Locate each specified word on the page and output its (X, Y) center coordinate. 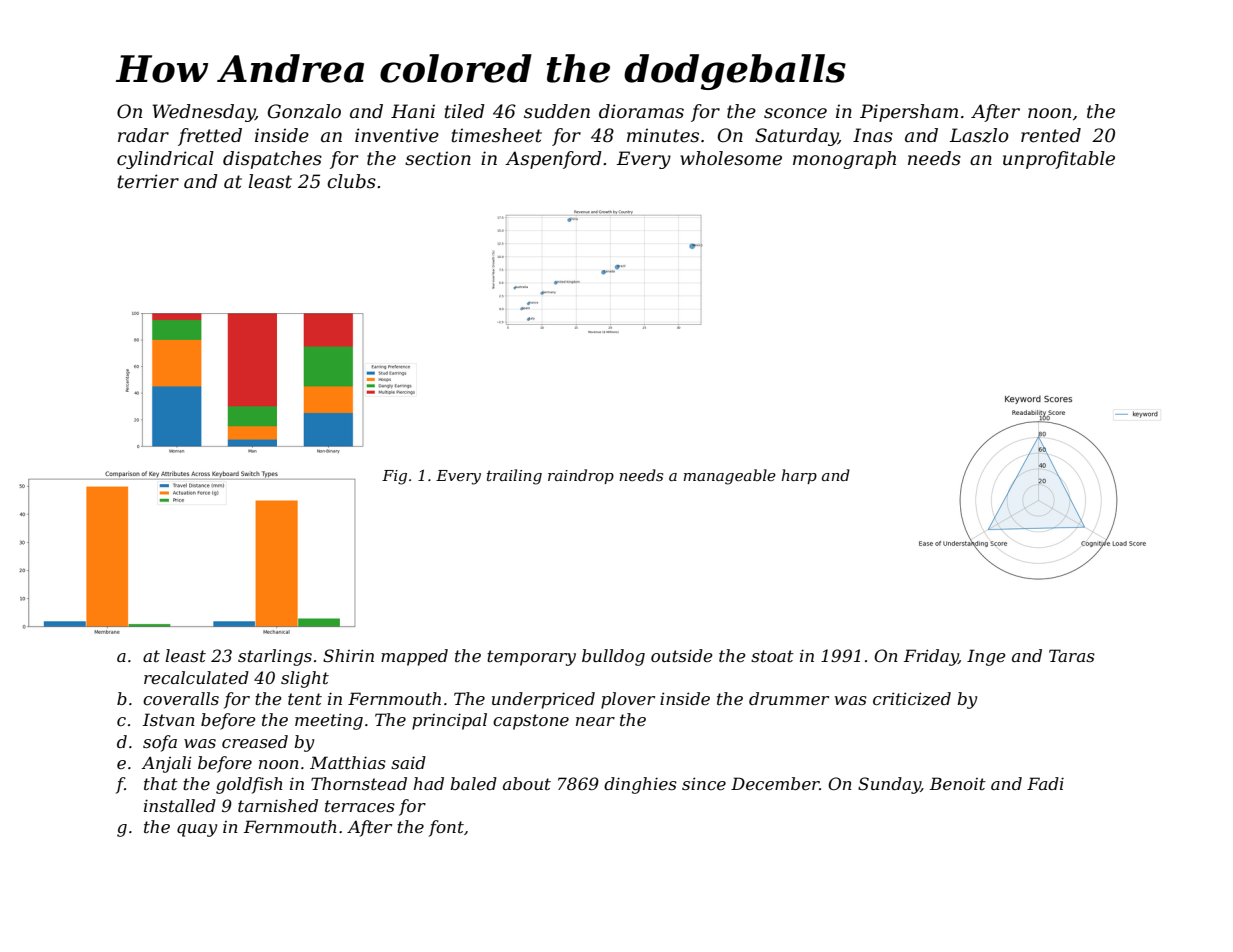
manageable (729, 477)
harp (799, 476)
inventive (397, 135)
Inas (873, 135)
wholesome (731, 158)
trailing (514, 477)
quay (197, 830)
